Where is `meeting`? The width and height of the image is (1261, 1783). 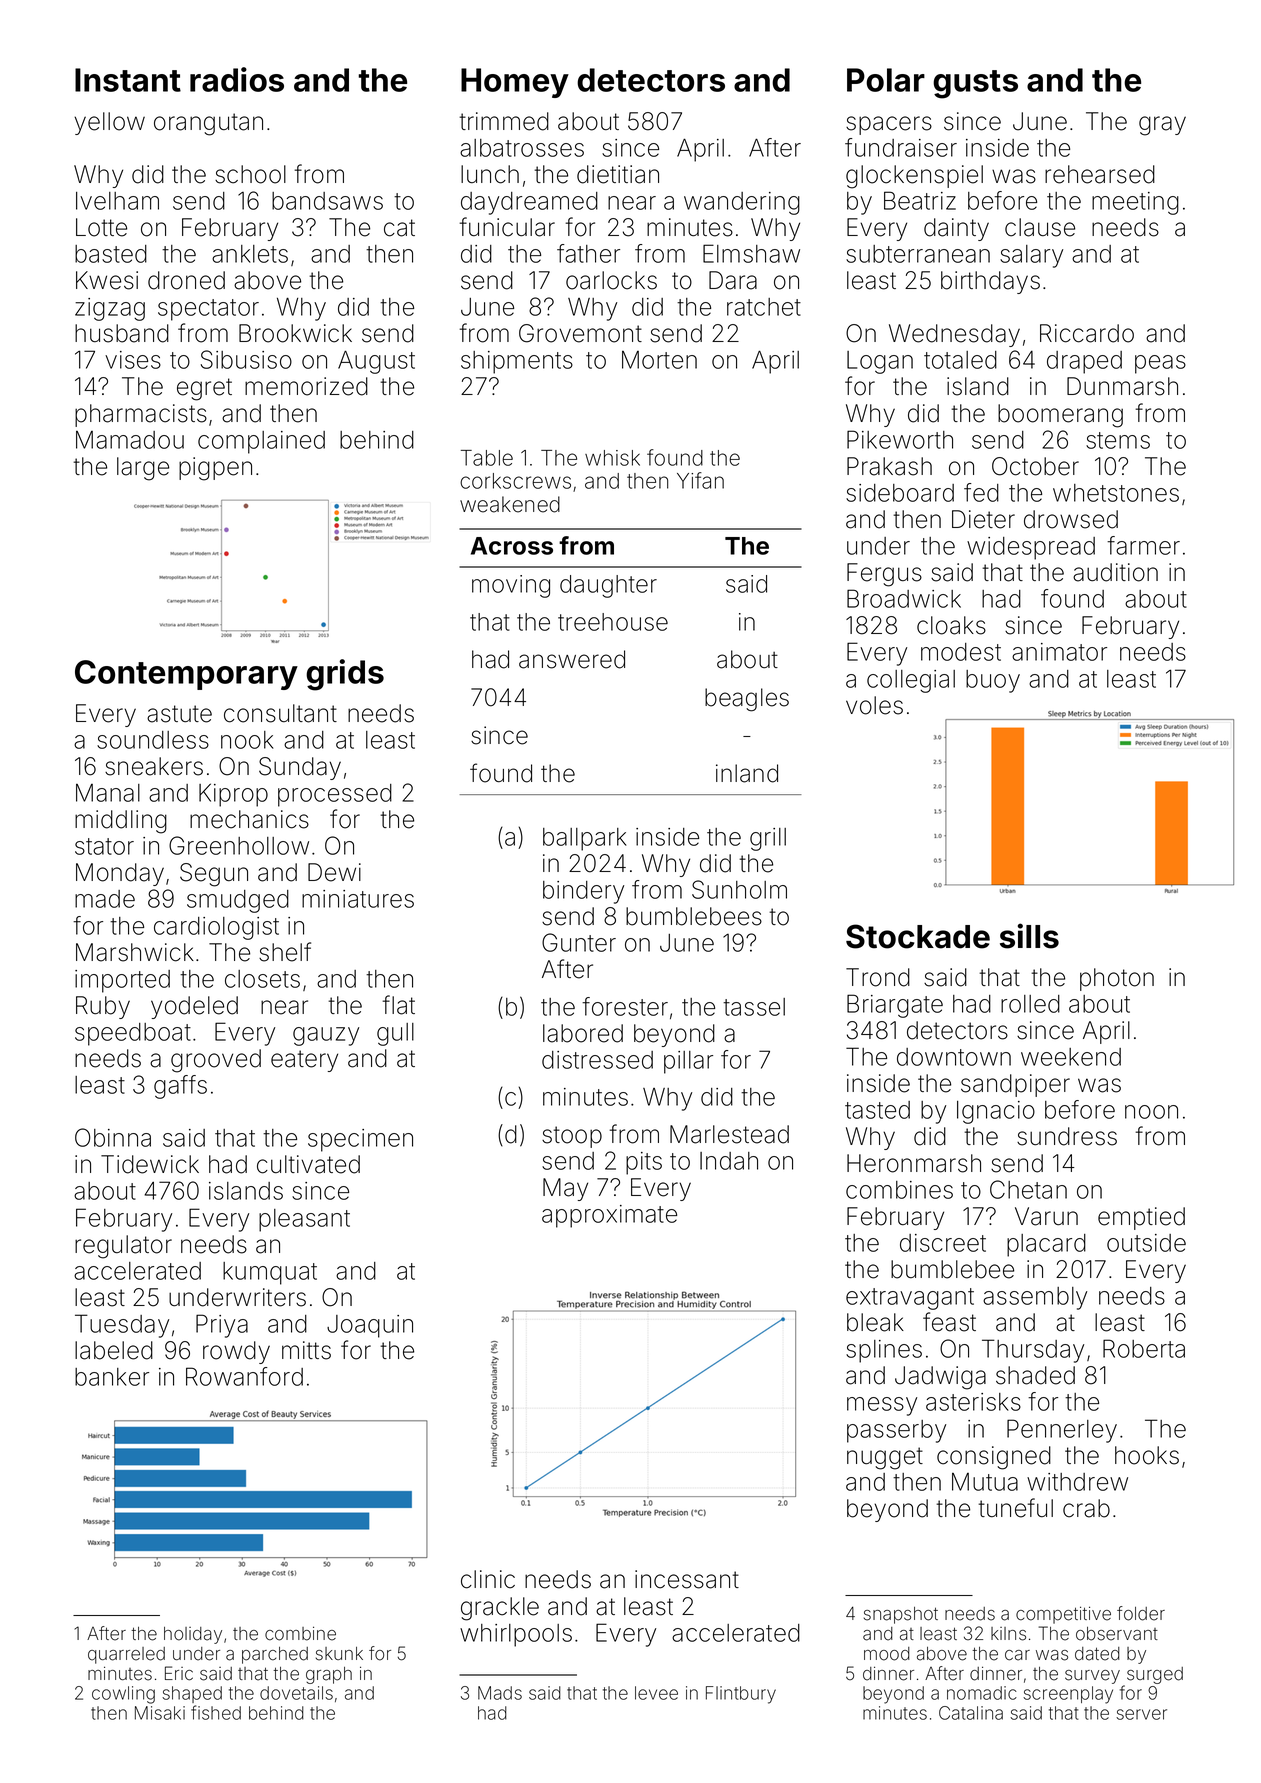
meeting is located at coordinates (1135, 203).
